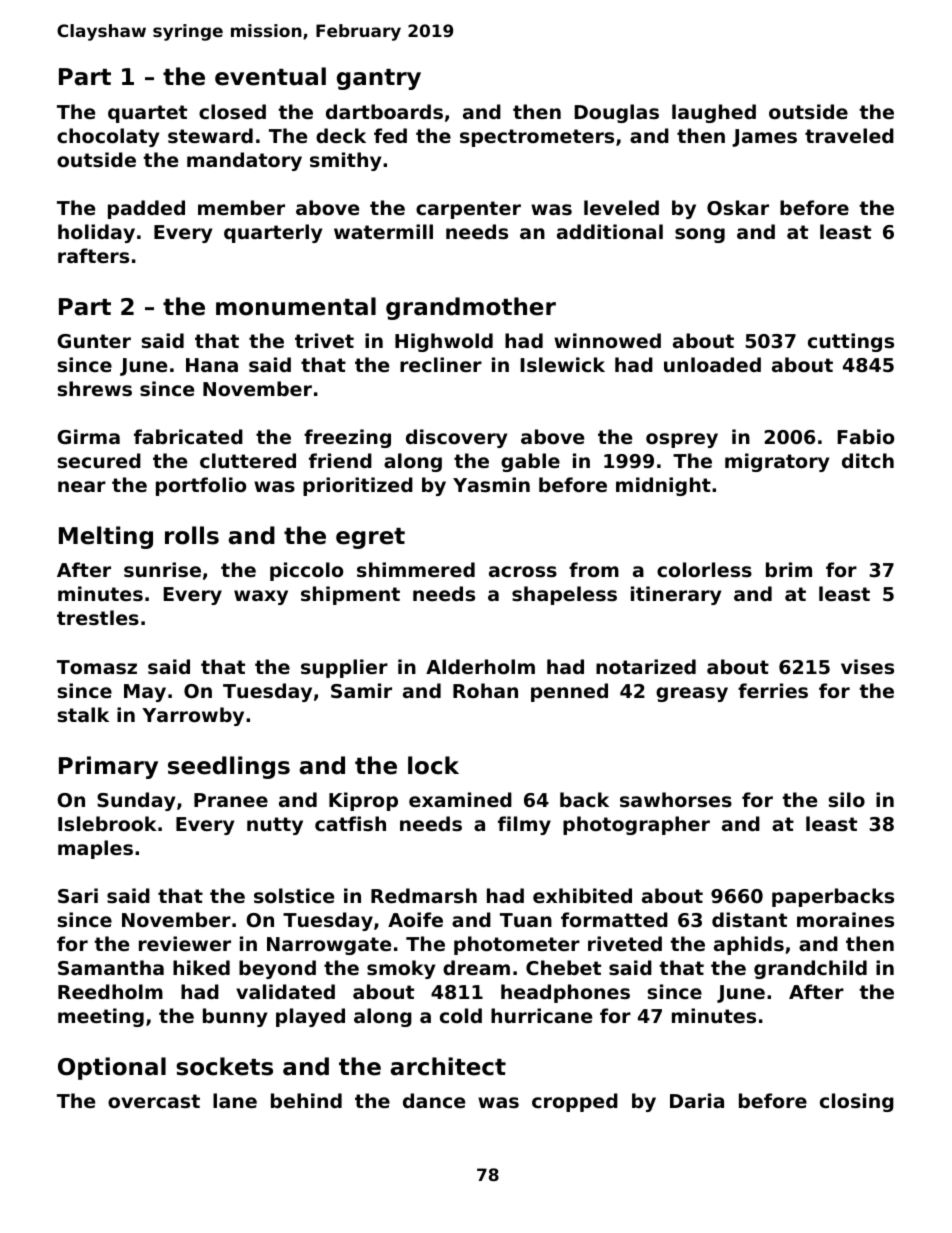 This screenshot has height=1233, width=952. Describe the element at coordinates (764, 138) in the screenshot. I see `James` at that location.
